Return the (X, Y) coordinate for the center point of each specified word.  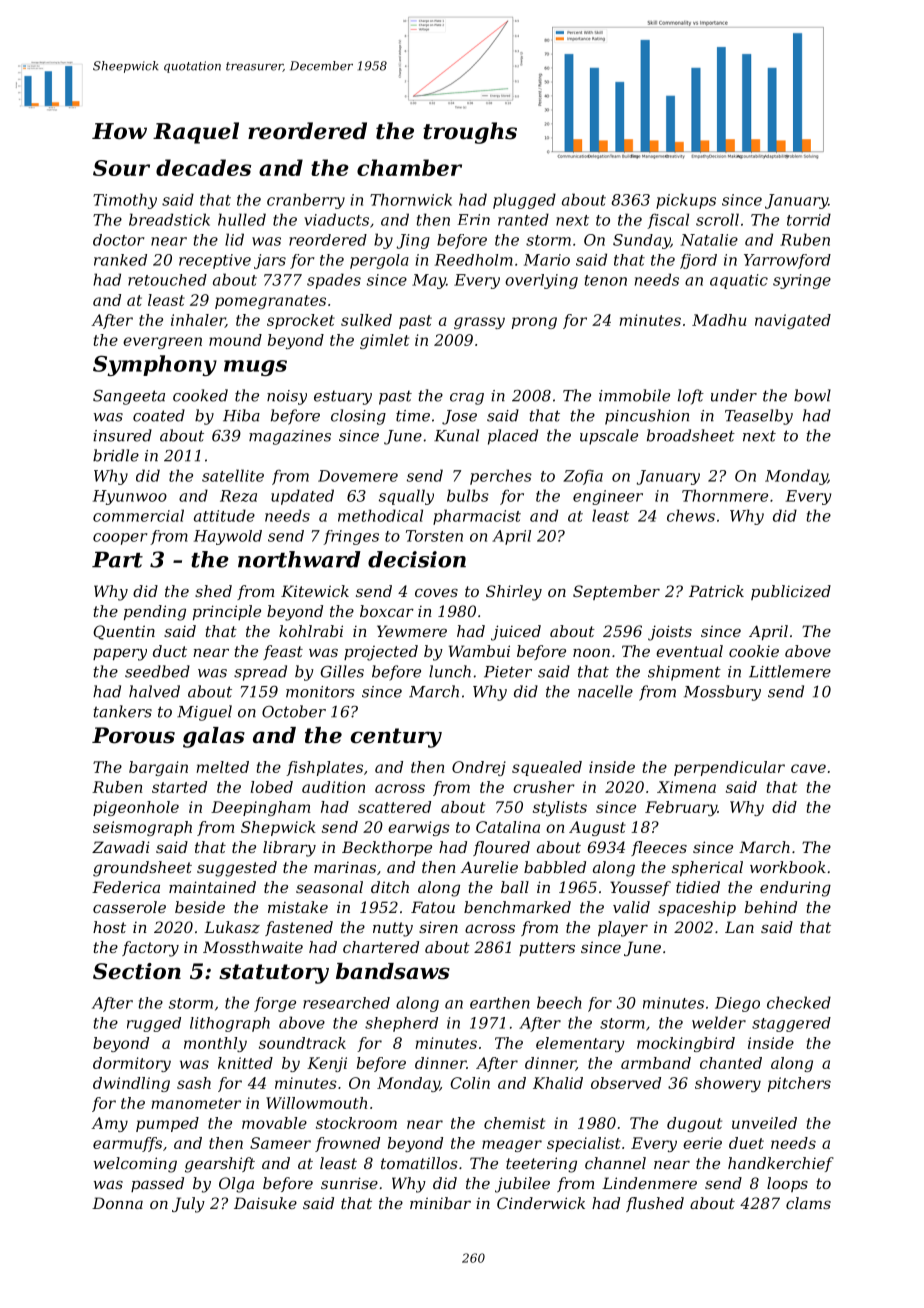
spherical (707, 868)
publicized (791, 592)
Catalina (508, 827)
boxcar (387, 611)
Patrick (716, 591)
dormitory (132, 1064)
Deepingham (260, 808)
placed (513, 437)
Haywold (228, 537)
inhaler (198, 321)
